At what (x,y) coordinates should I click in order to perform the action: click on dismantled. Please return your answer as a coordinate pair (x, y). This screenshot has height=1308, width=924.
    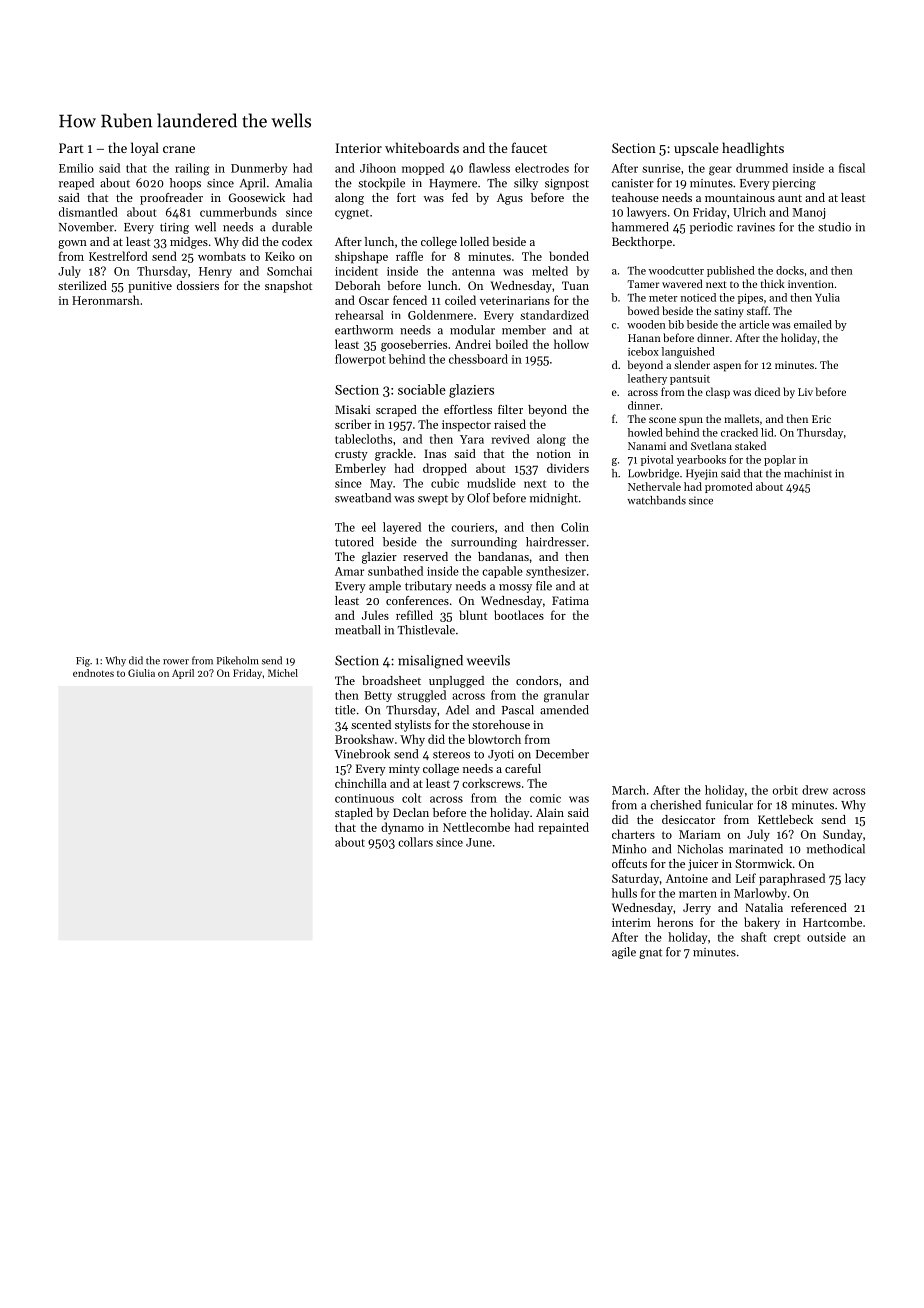
    Looking at the image, I should click on (88, 212).
